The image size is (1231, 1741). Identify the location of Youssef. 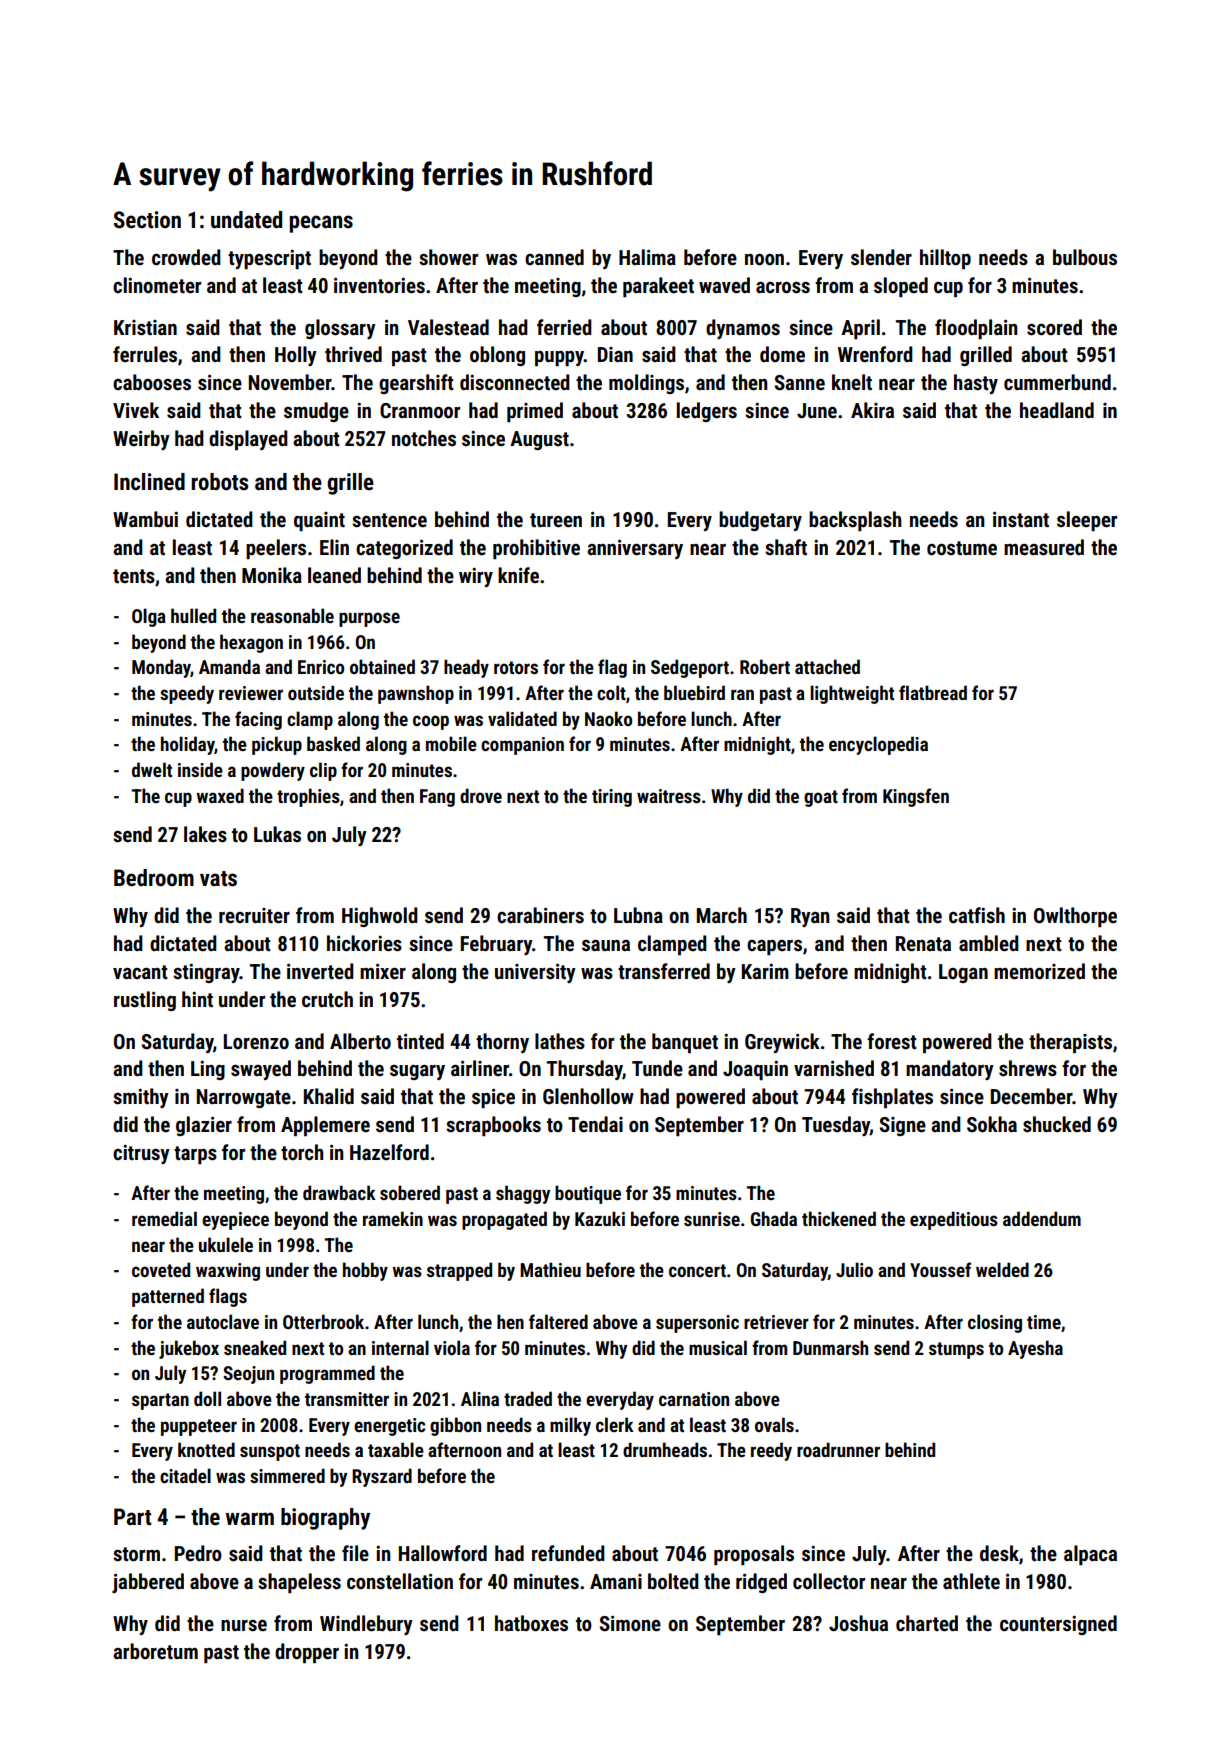
(940, 1269).
